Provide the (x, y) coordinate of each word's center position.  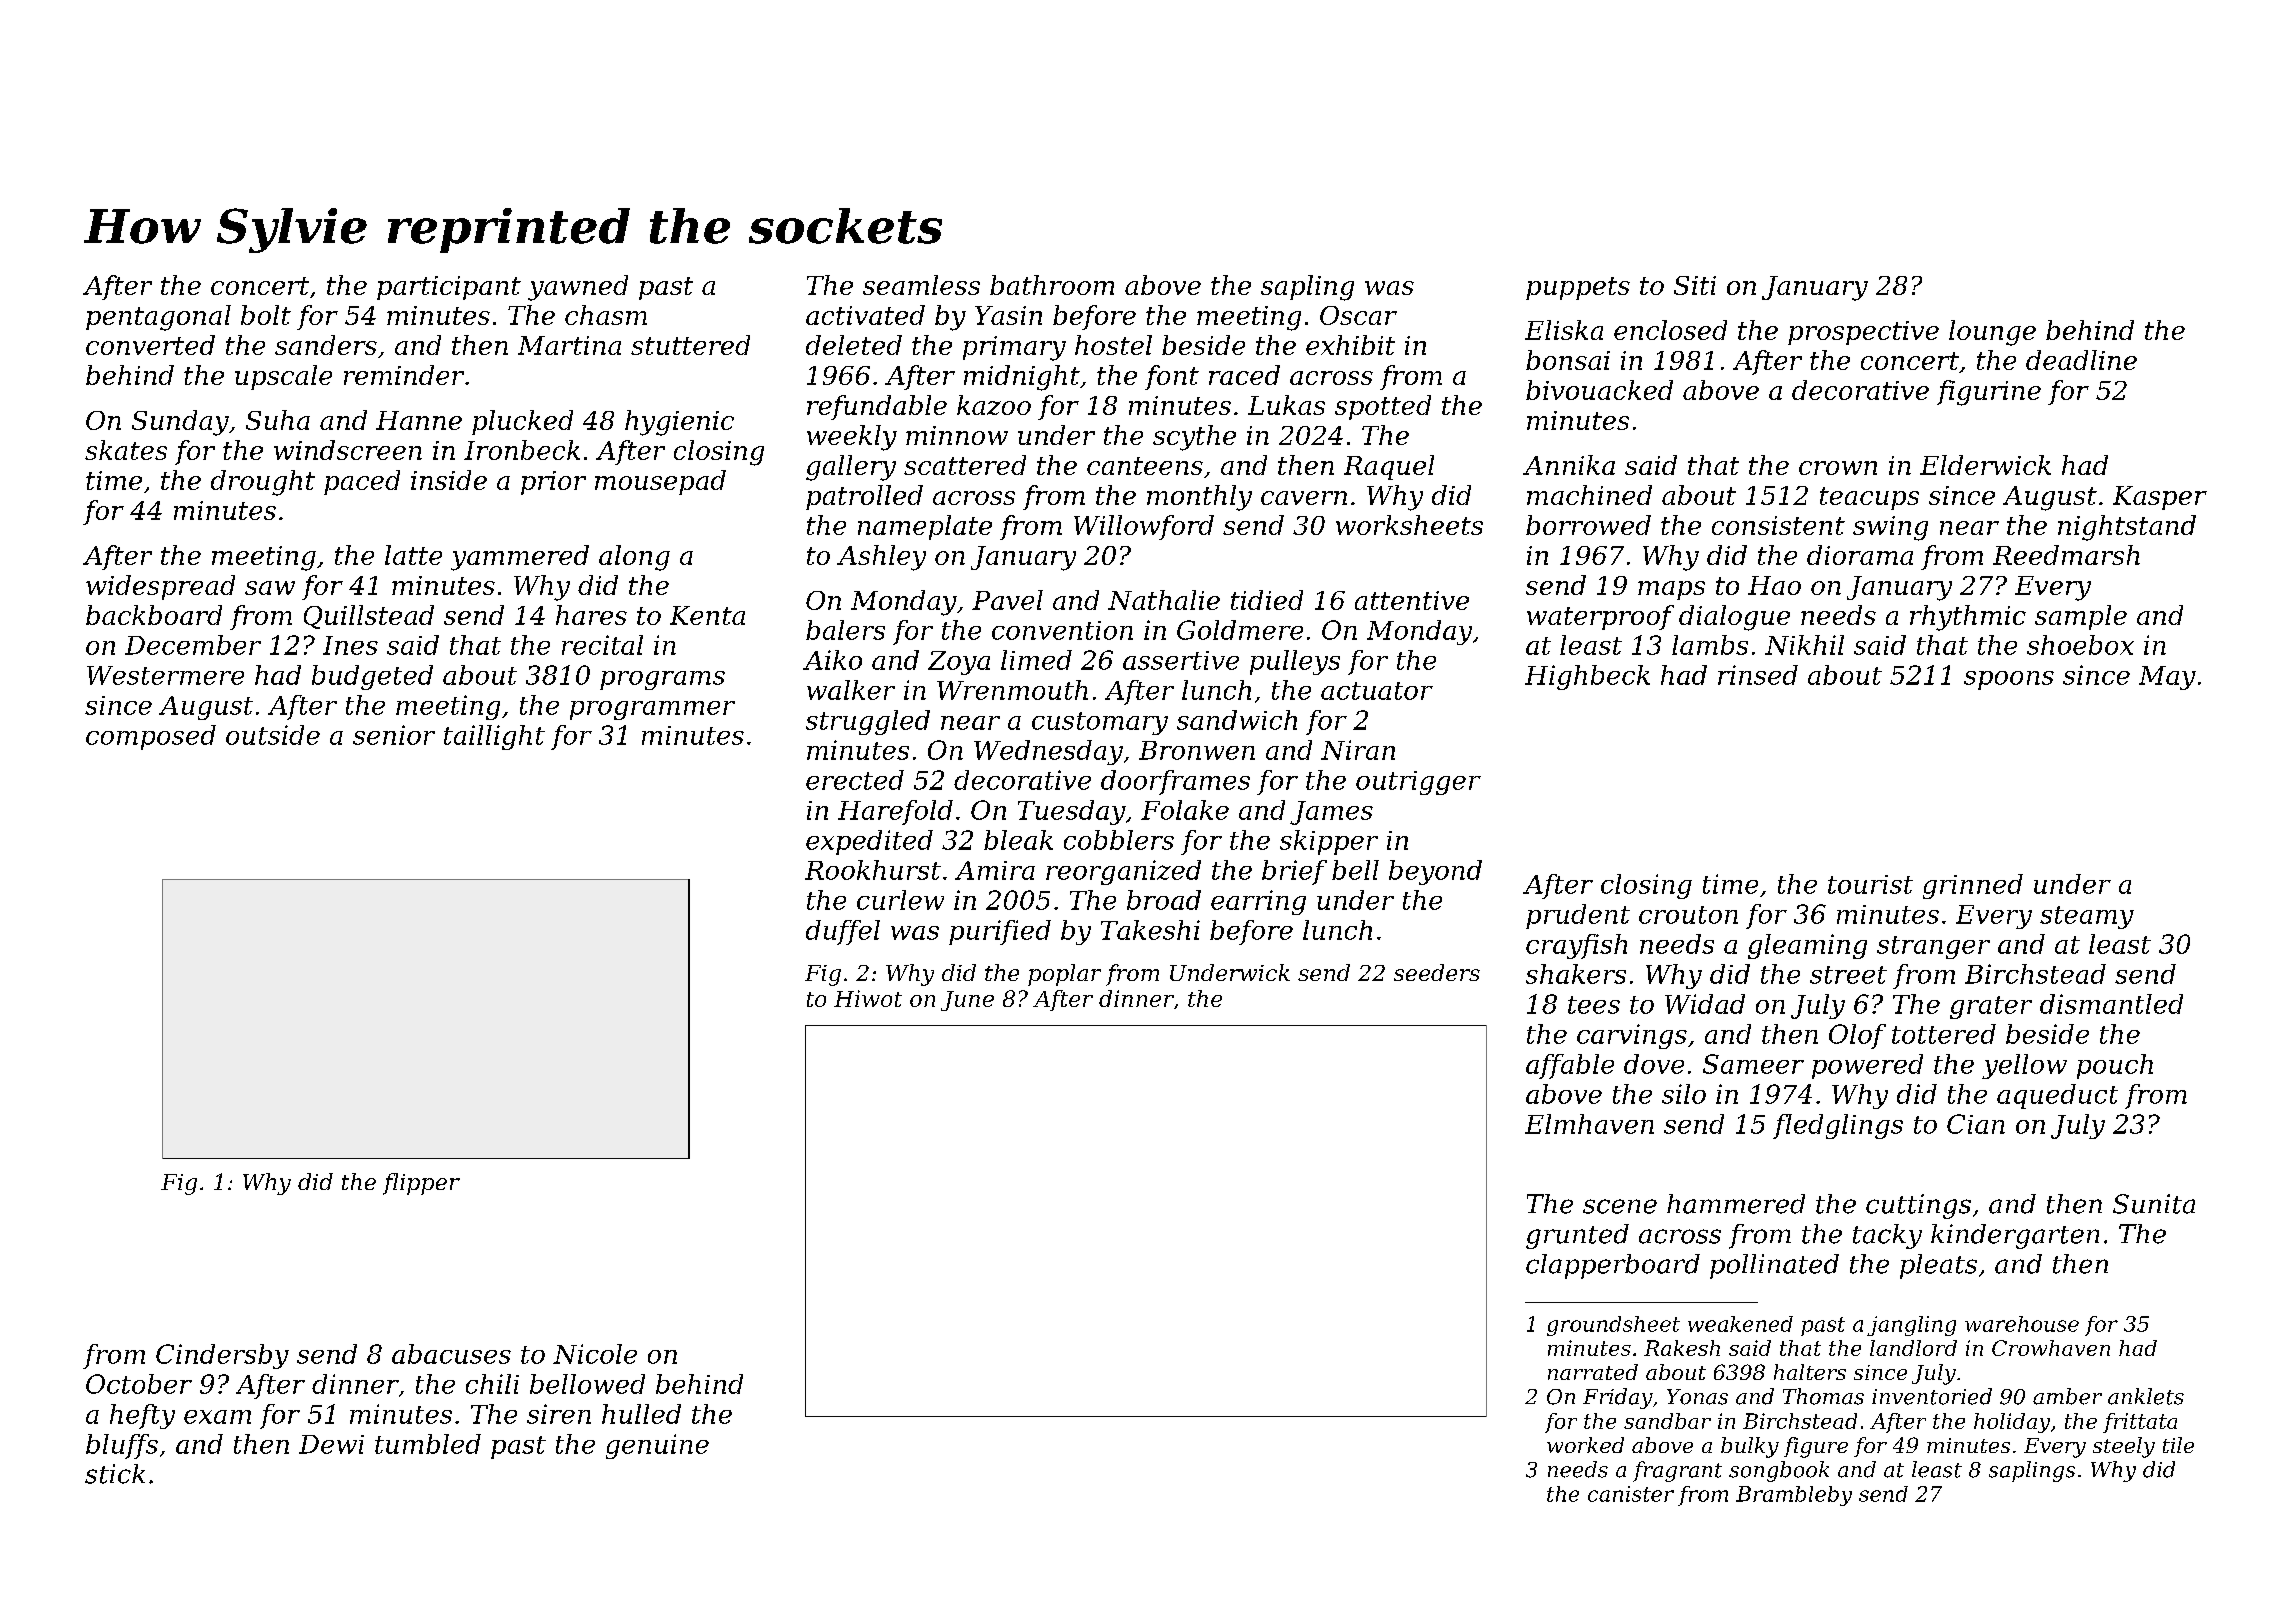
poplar (1064, 975)
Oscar (1358, 315)
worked (1585, 1445)
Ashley (881, 558)
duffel (843, 932)
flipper (421, 1184)
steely (2124, 1447)
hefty (142, 1416)
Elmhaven (1589, 1124)
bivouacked (1599, 390)
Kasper (2160, 498)
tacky (1887, 1236)
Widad (1705, 1004)
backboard (154, 615)
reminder (404, 375)
